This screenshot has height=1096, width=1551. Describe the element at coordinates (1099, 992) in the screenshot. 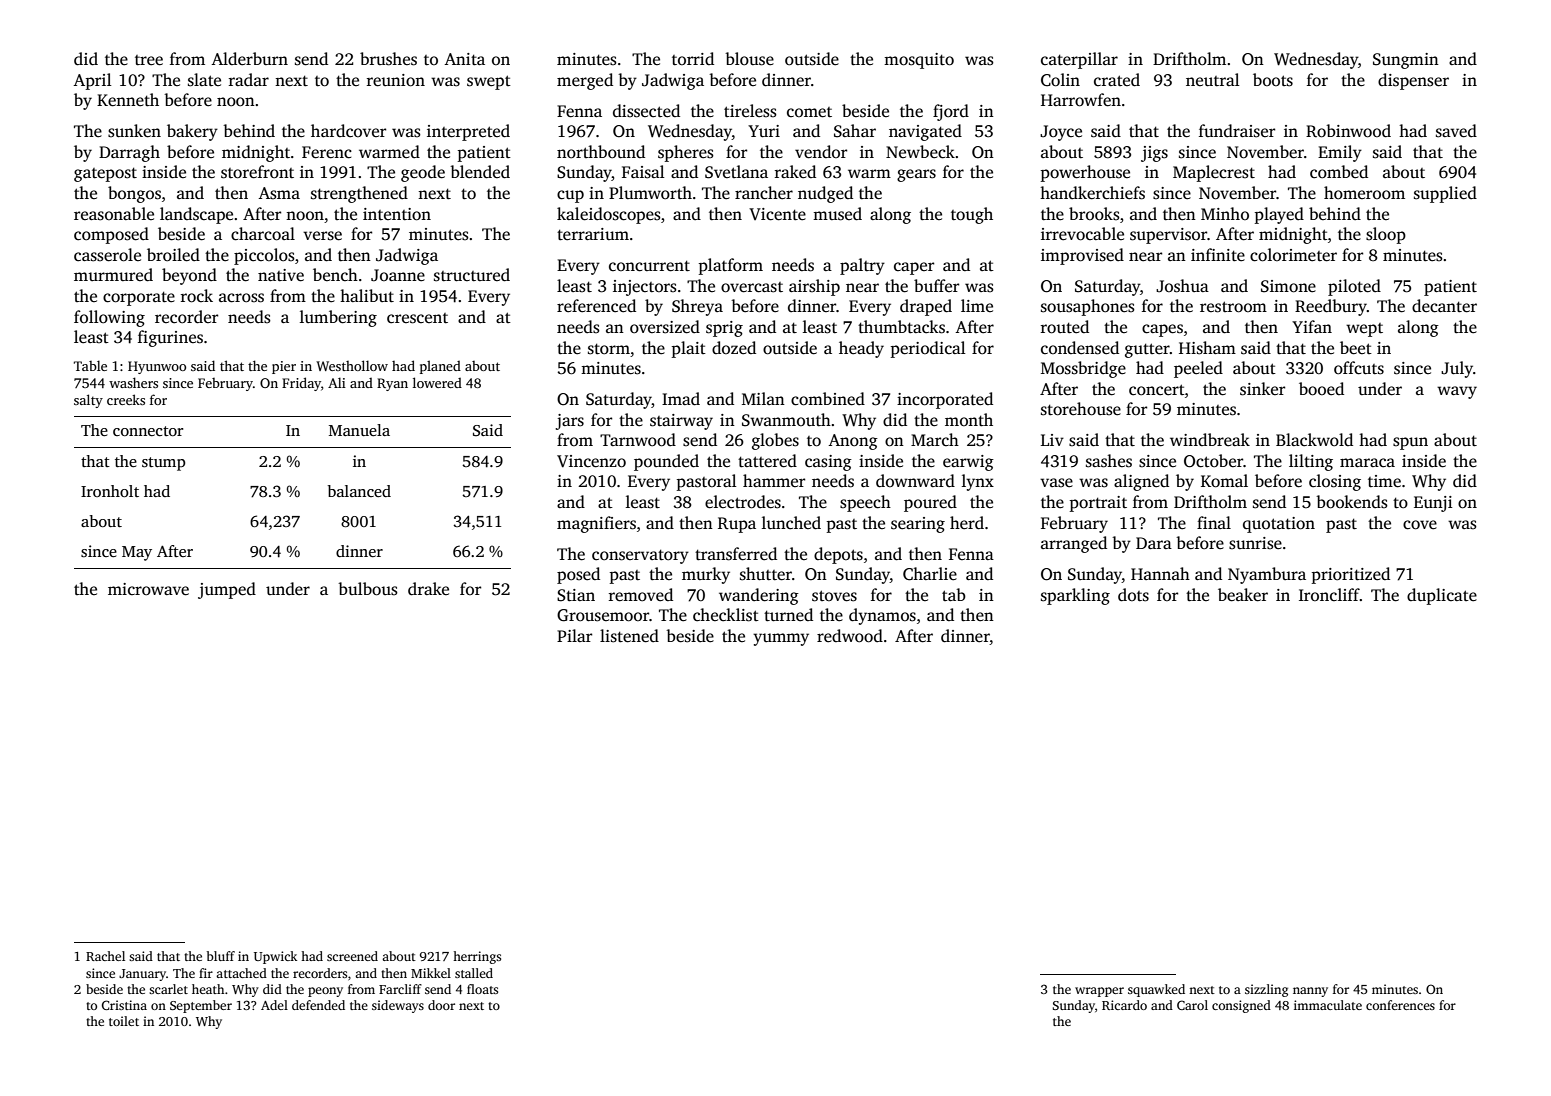

I see `wrapper` at that location.
